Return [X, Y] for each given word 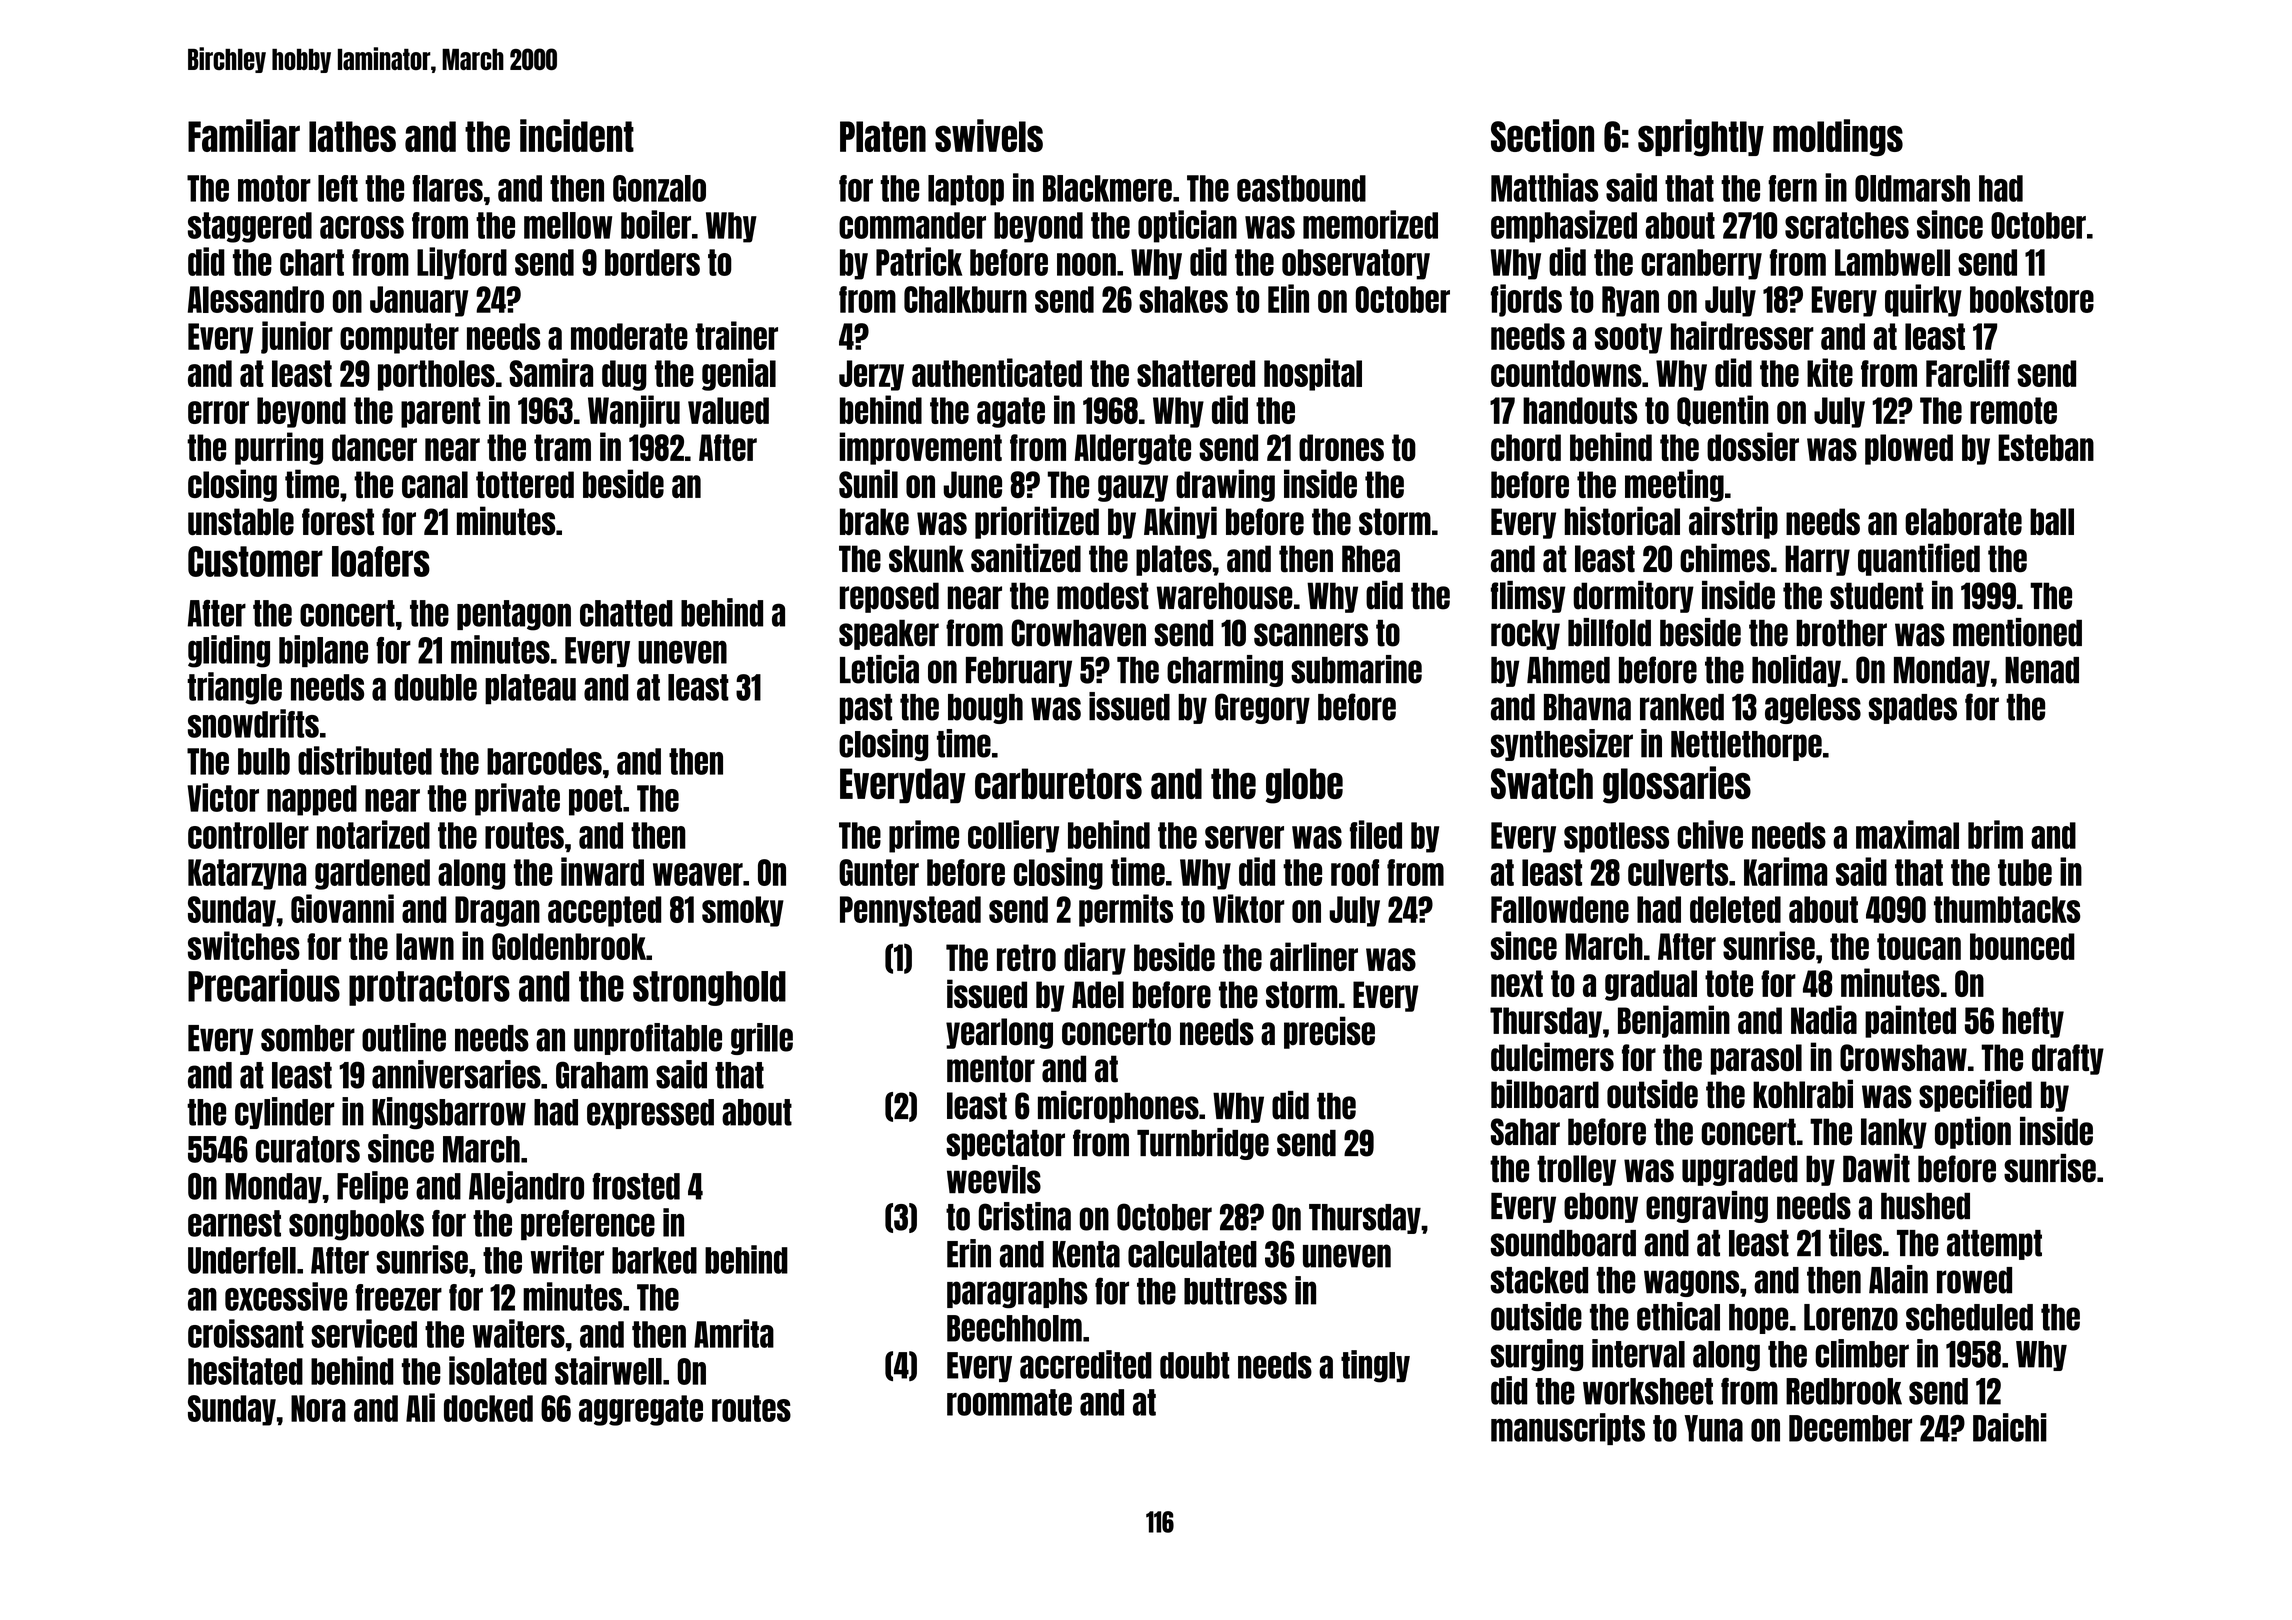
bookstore [2032, 299]
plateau [530, 689]
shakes [1183, 299]
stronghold [709, 988]
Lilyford [462, 263]
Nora [318, 1408]
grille [762, 1039]
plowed [1909, 449]
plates [1174, 560]
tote [1729, 983]
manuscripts [1568, 1429]
